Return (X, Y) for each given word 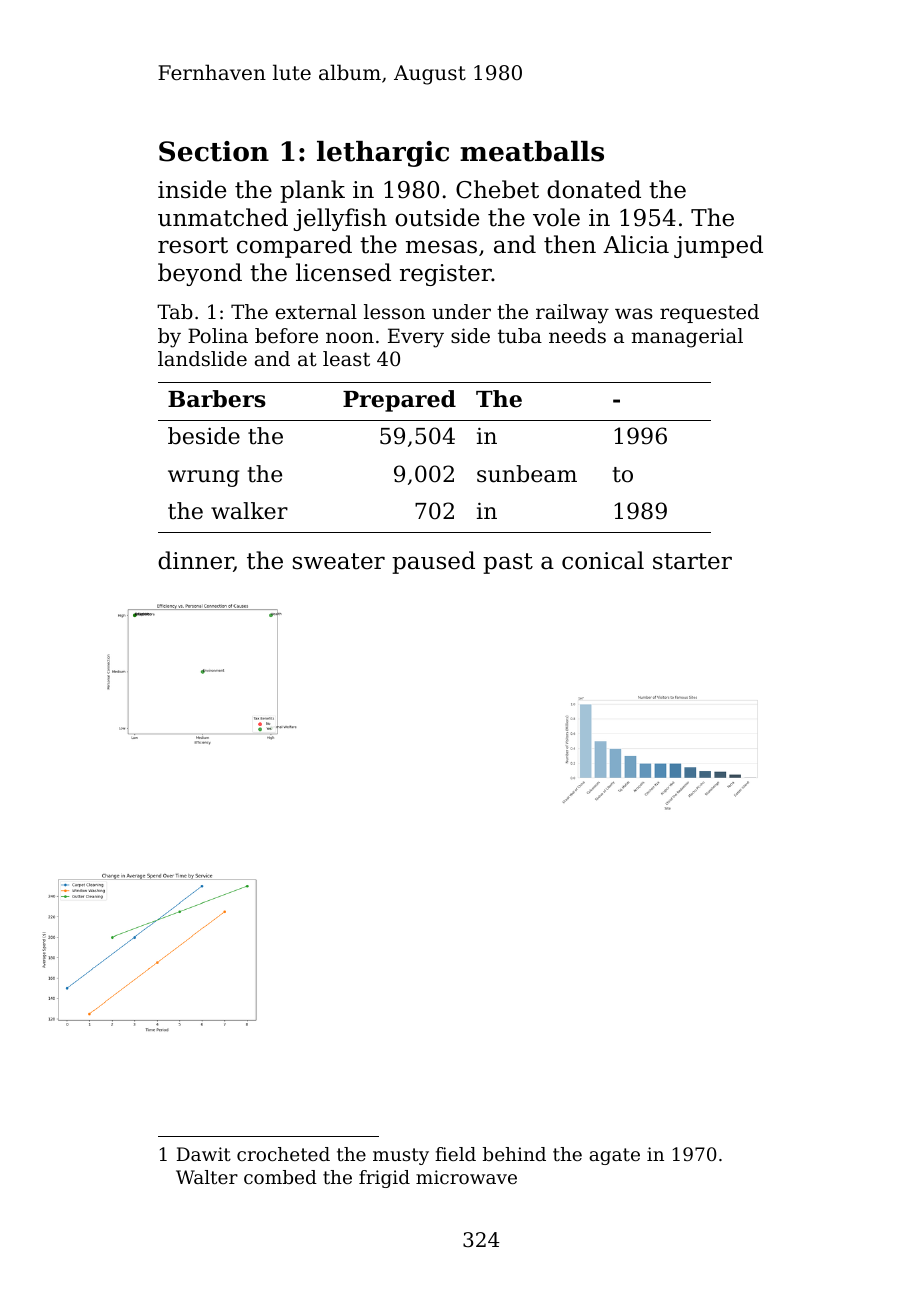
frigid (384, 1179)
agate (614, 1156)
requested (709, 313)
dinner (196, 561)
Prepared (399, 401)
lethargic (383, 154)
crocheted (283, 1154)
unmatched (223, 217)
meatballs (532, 151)
